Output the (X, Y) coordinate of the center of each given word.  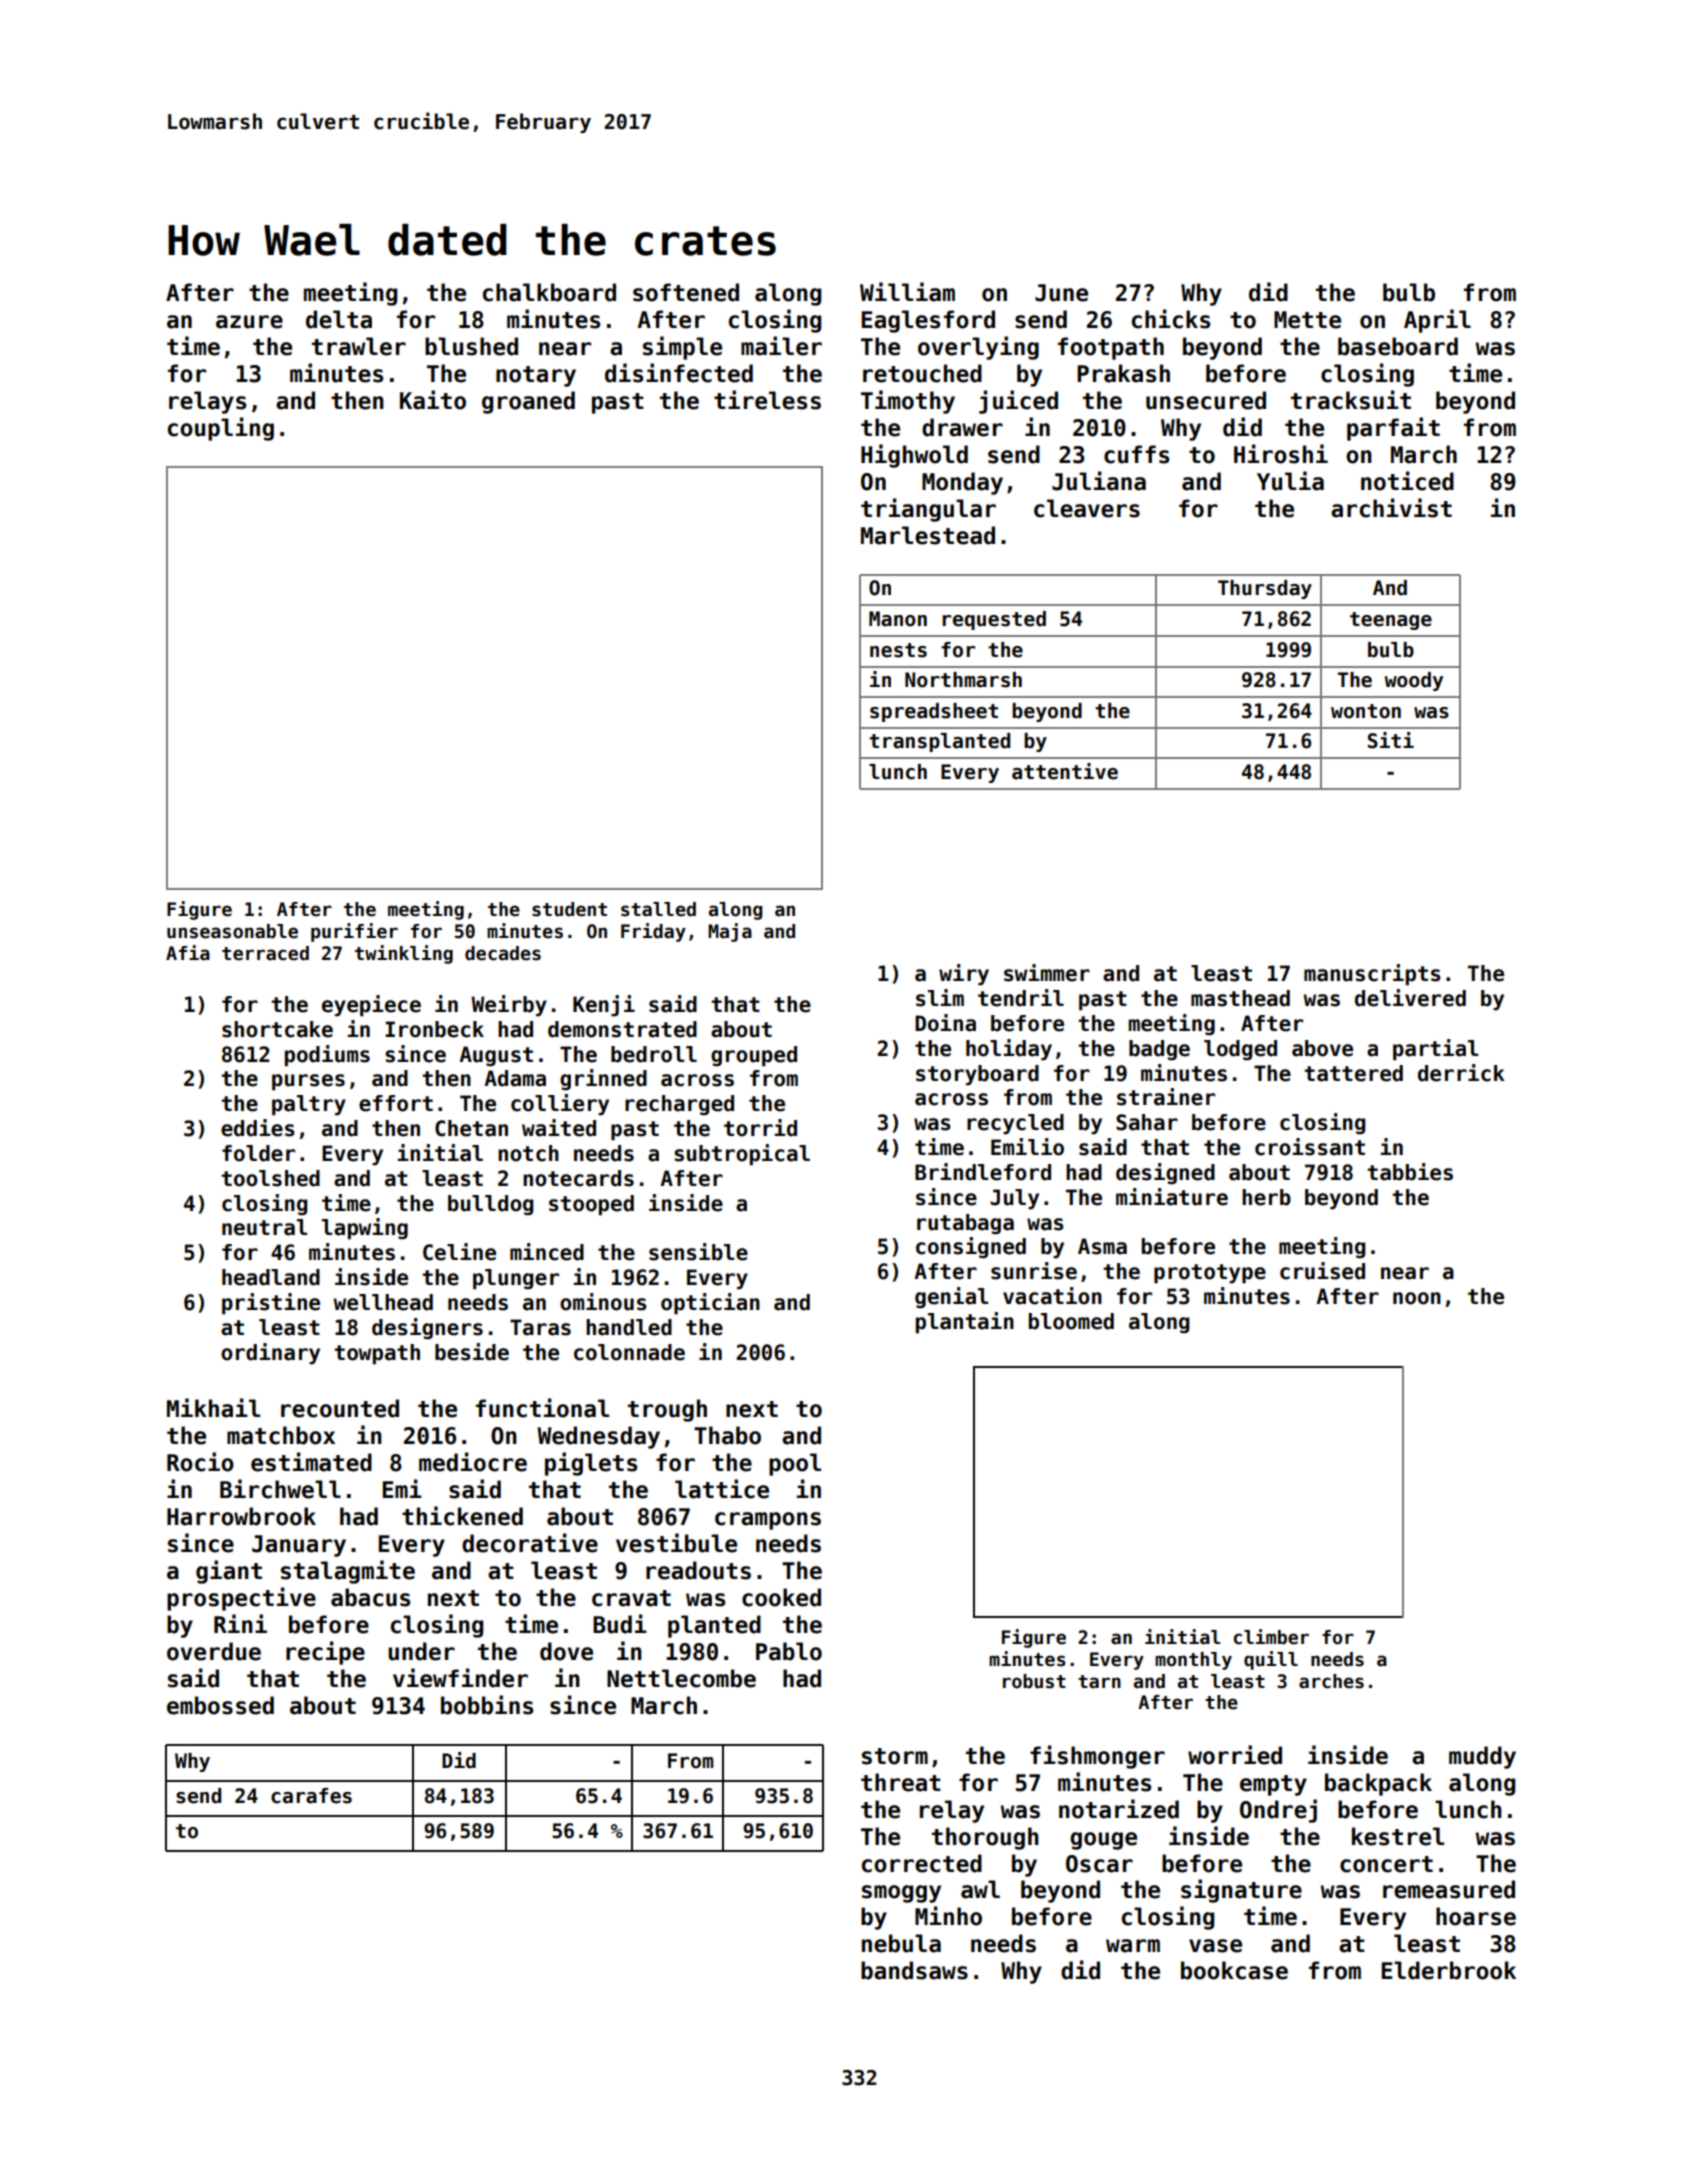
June (1061, 293)
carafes (311, 1796)
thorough (985, 1838)
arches (1331, 1681)
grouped (754, 1056)
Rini (240, 1623)
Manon (898, 619)
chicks (1171, 319)
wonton (1366, 711)
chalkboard (549, 292)
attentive (1065, 771)
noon (1417, 1298)
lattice (722, 1489)
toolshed (270, 1178)
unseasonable (232, 931)
